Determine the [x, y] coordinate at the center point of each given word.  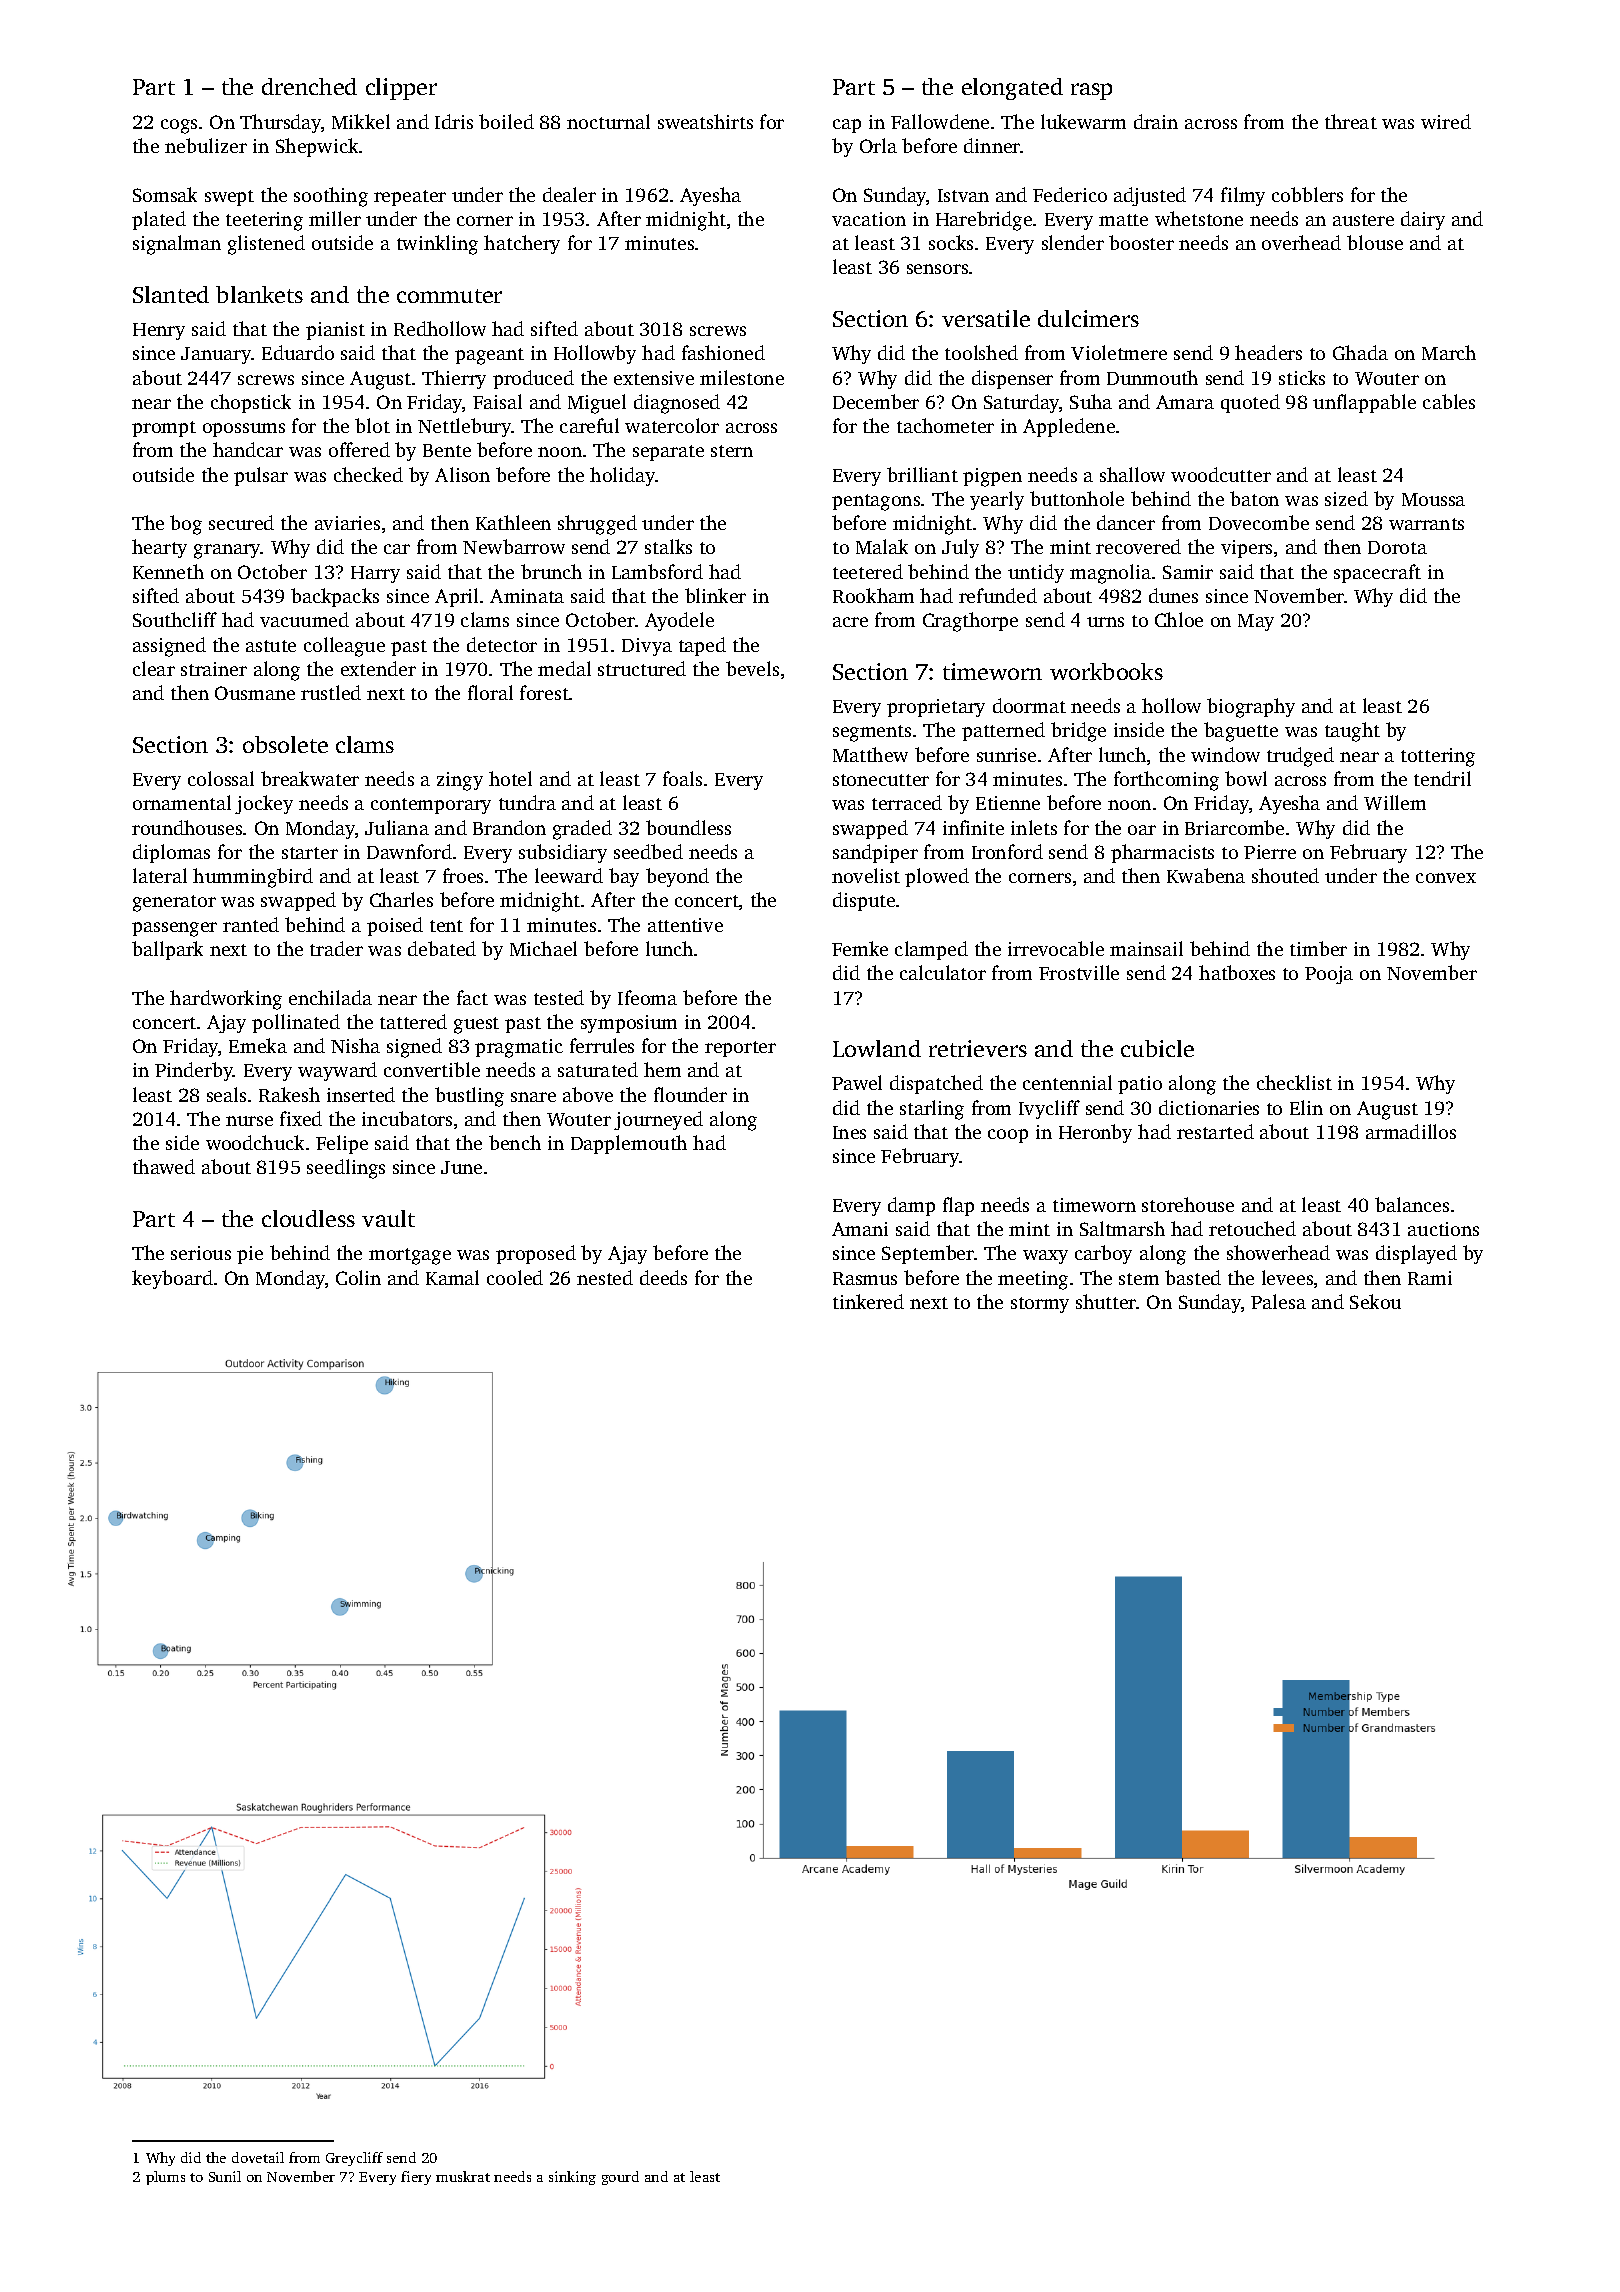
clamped [931, 950]
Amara [1185, 402]
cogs [179, 126]
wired [1446, 121]
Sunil [225, 2176]
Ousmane [255, 693]
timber [1318, 948]
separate [668, 453]
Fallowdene [940, 121]
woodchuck [255, 1142]
